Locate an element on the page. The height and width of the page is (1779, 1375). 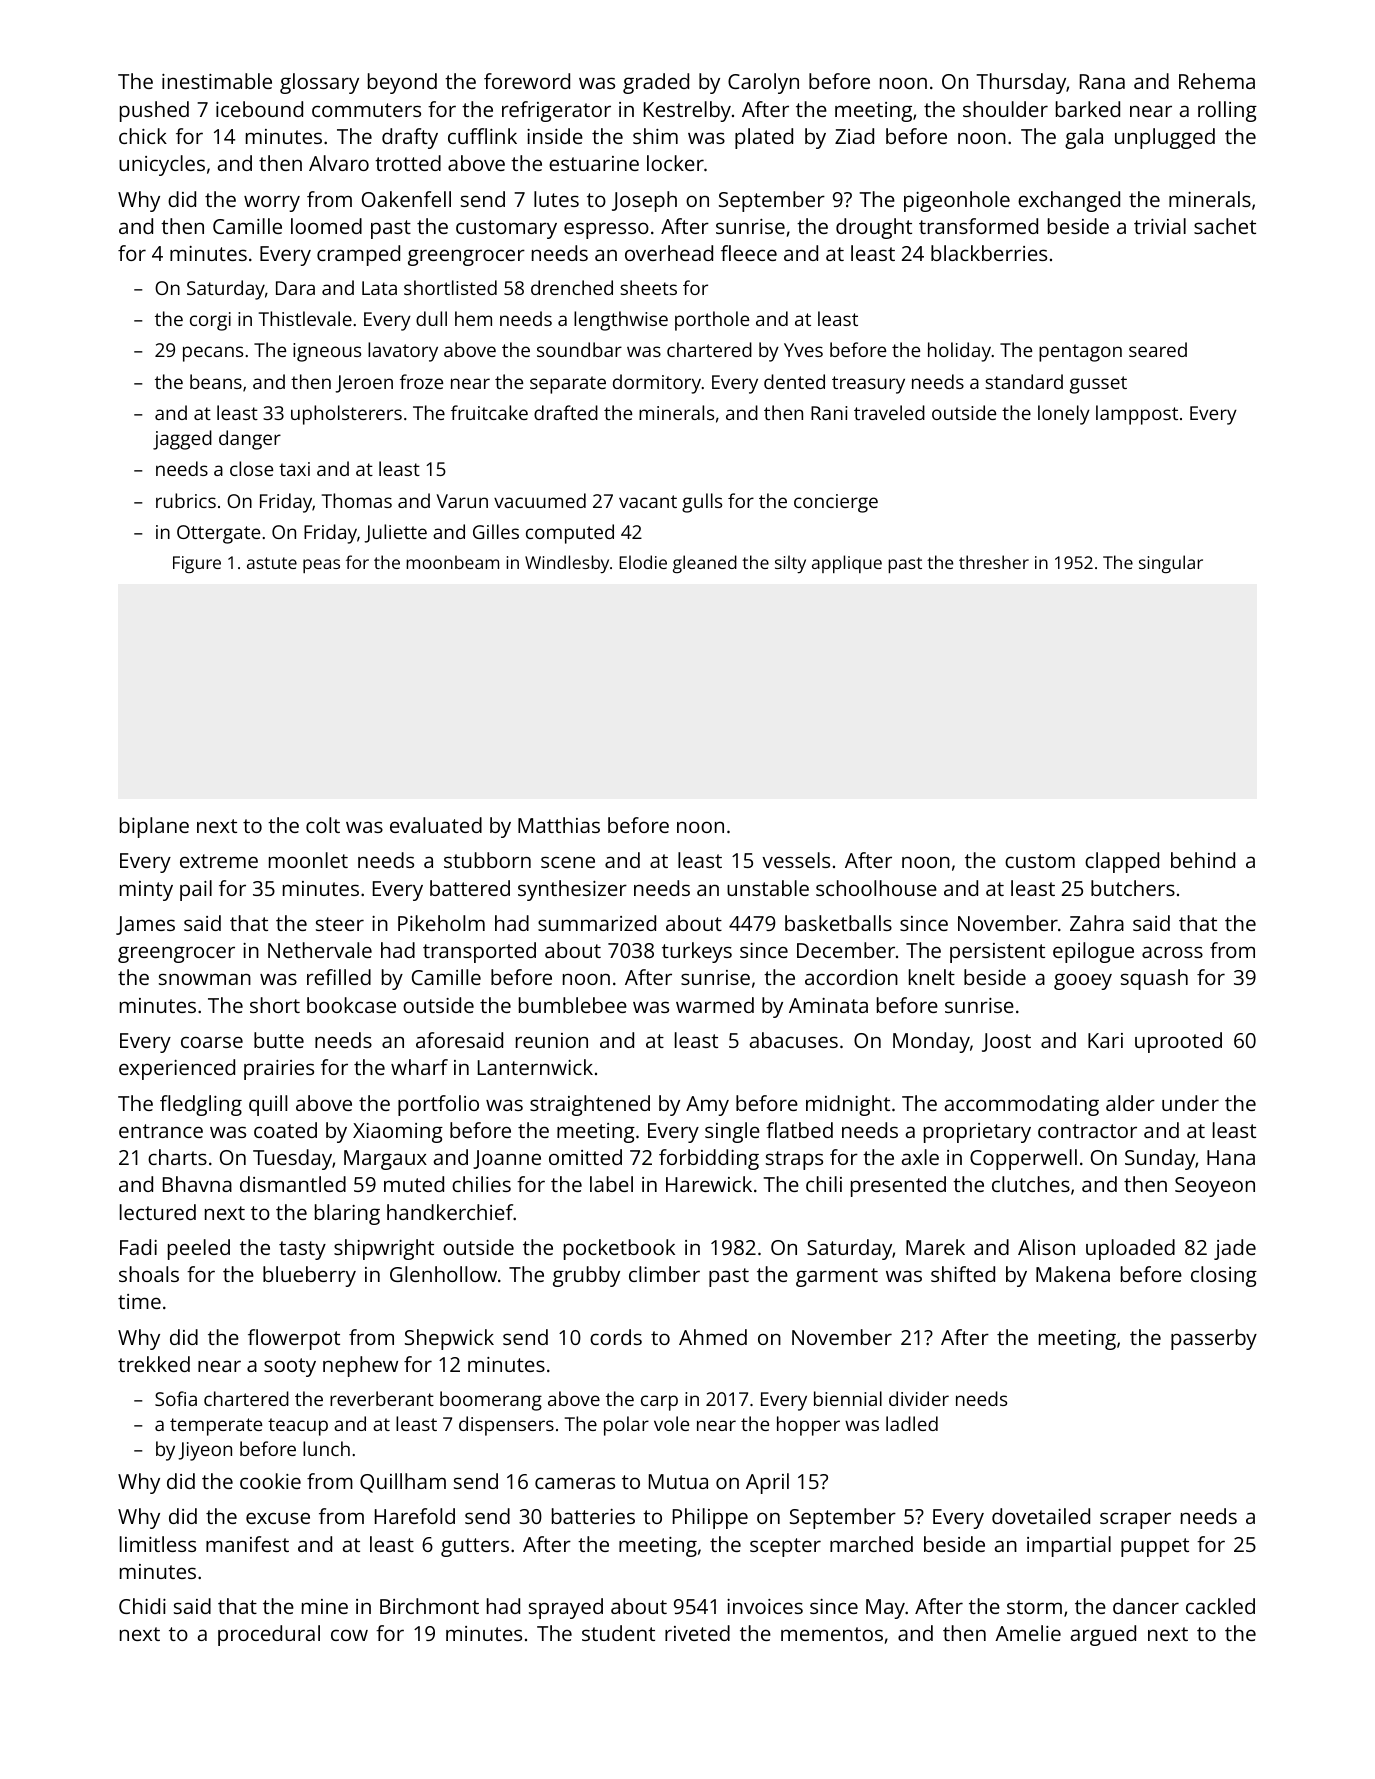
procedural is located at coordinates (269, 1635).
